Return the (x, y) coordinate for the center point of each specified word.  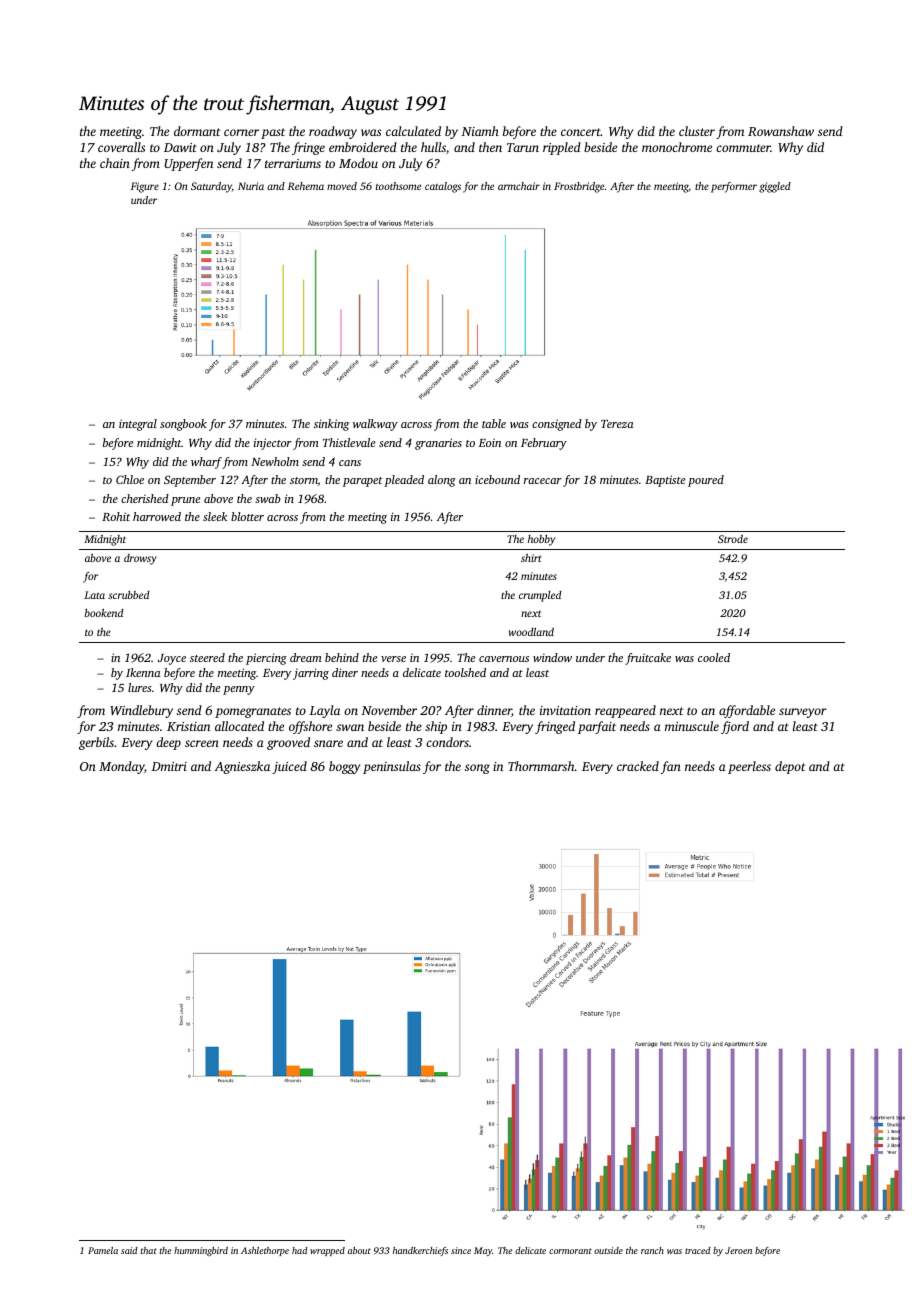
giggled (775, 187)
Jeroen (738, 1250)
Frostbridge (579, 187)
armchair (519, 186)
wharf (206, 463)
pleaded (404, 481)
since (461, 1250)
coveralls (121, 147)
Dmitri (169, 766)
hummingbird (201, 1251)
